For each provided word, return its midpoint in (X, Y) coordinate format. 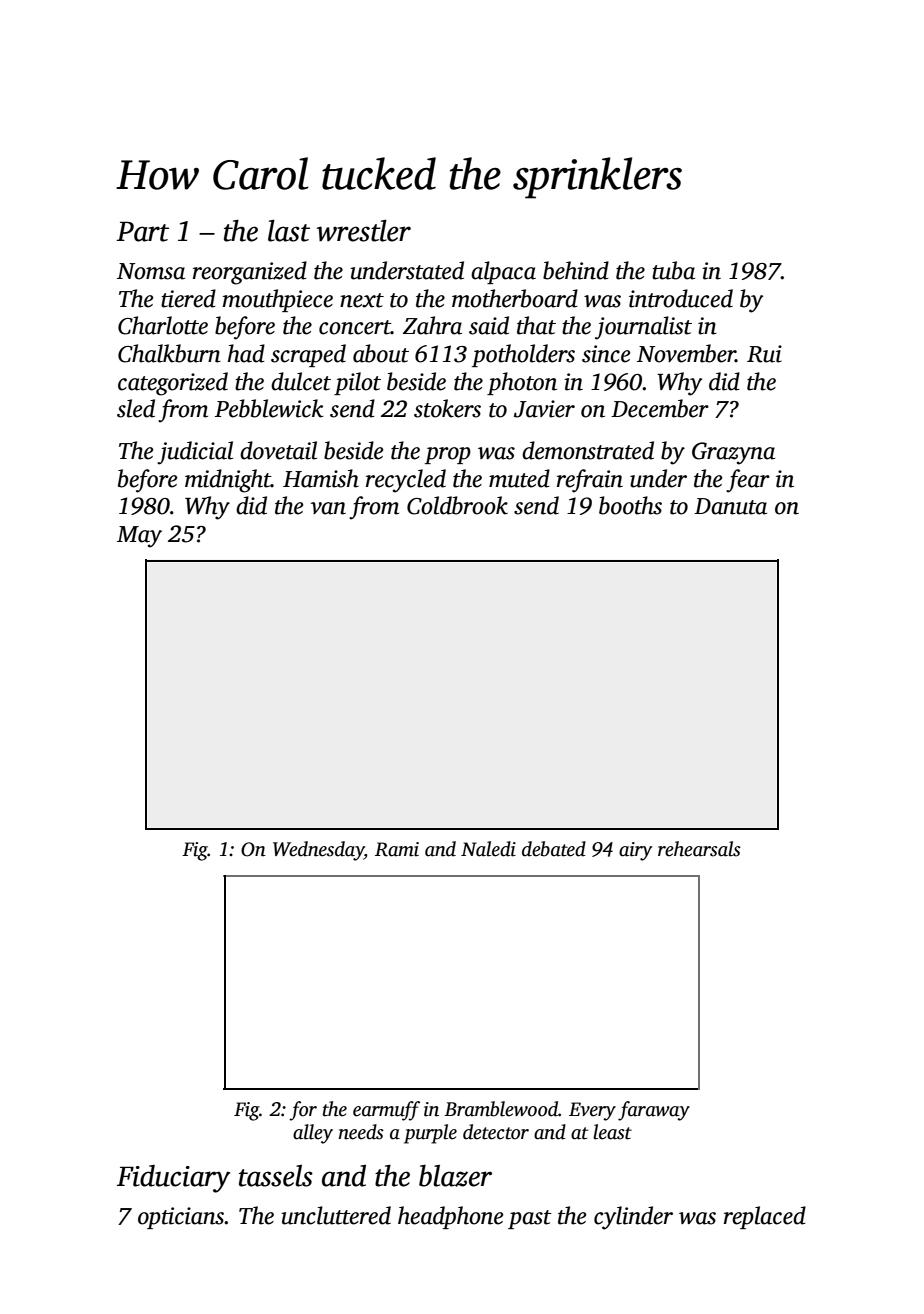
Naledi (488, 849)
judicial (195, 453)
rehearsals (699, 849)
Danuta (730, 506)
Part (142, 231)
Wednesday (318, 851)
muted (519, 478)
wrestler (364, 231)
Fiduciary (173, 1179)
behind (576, 270)
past (530, 1219)
